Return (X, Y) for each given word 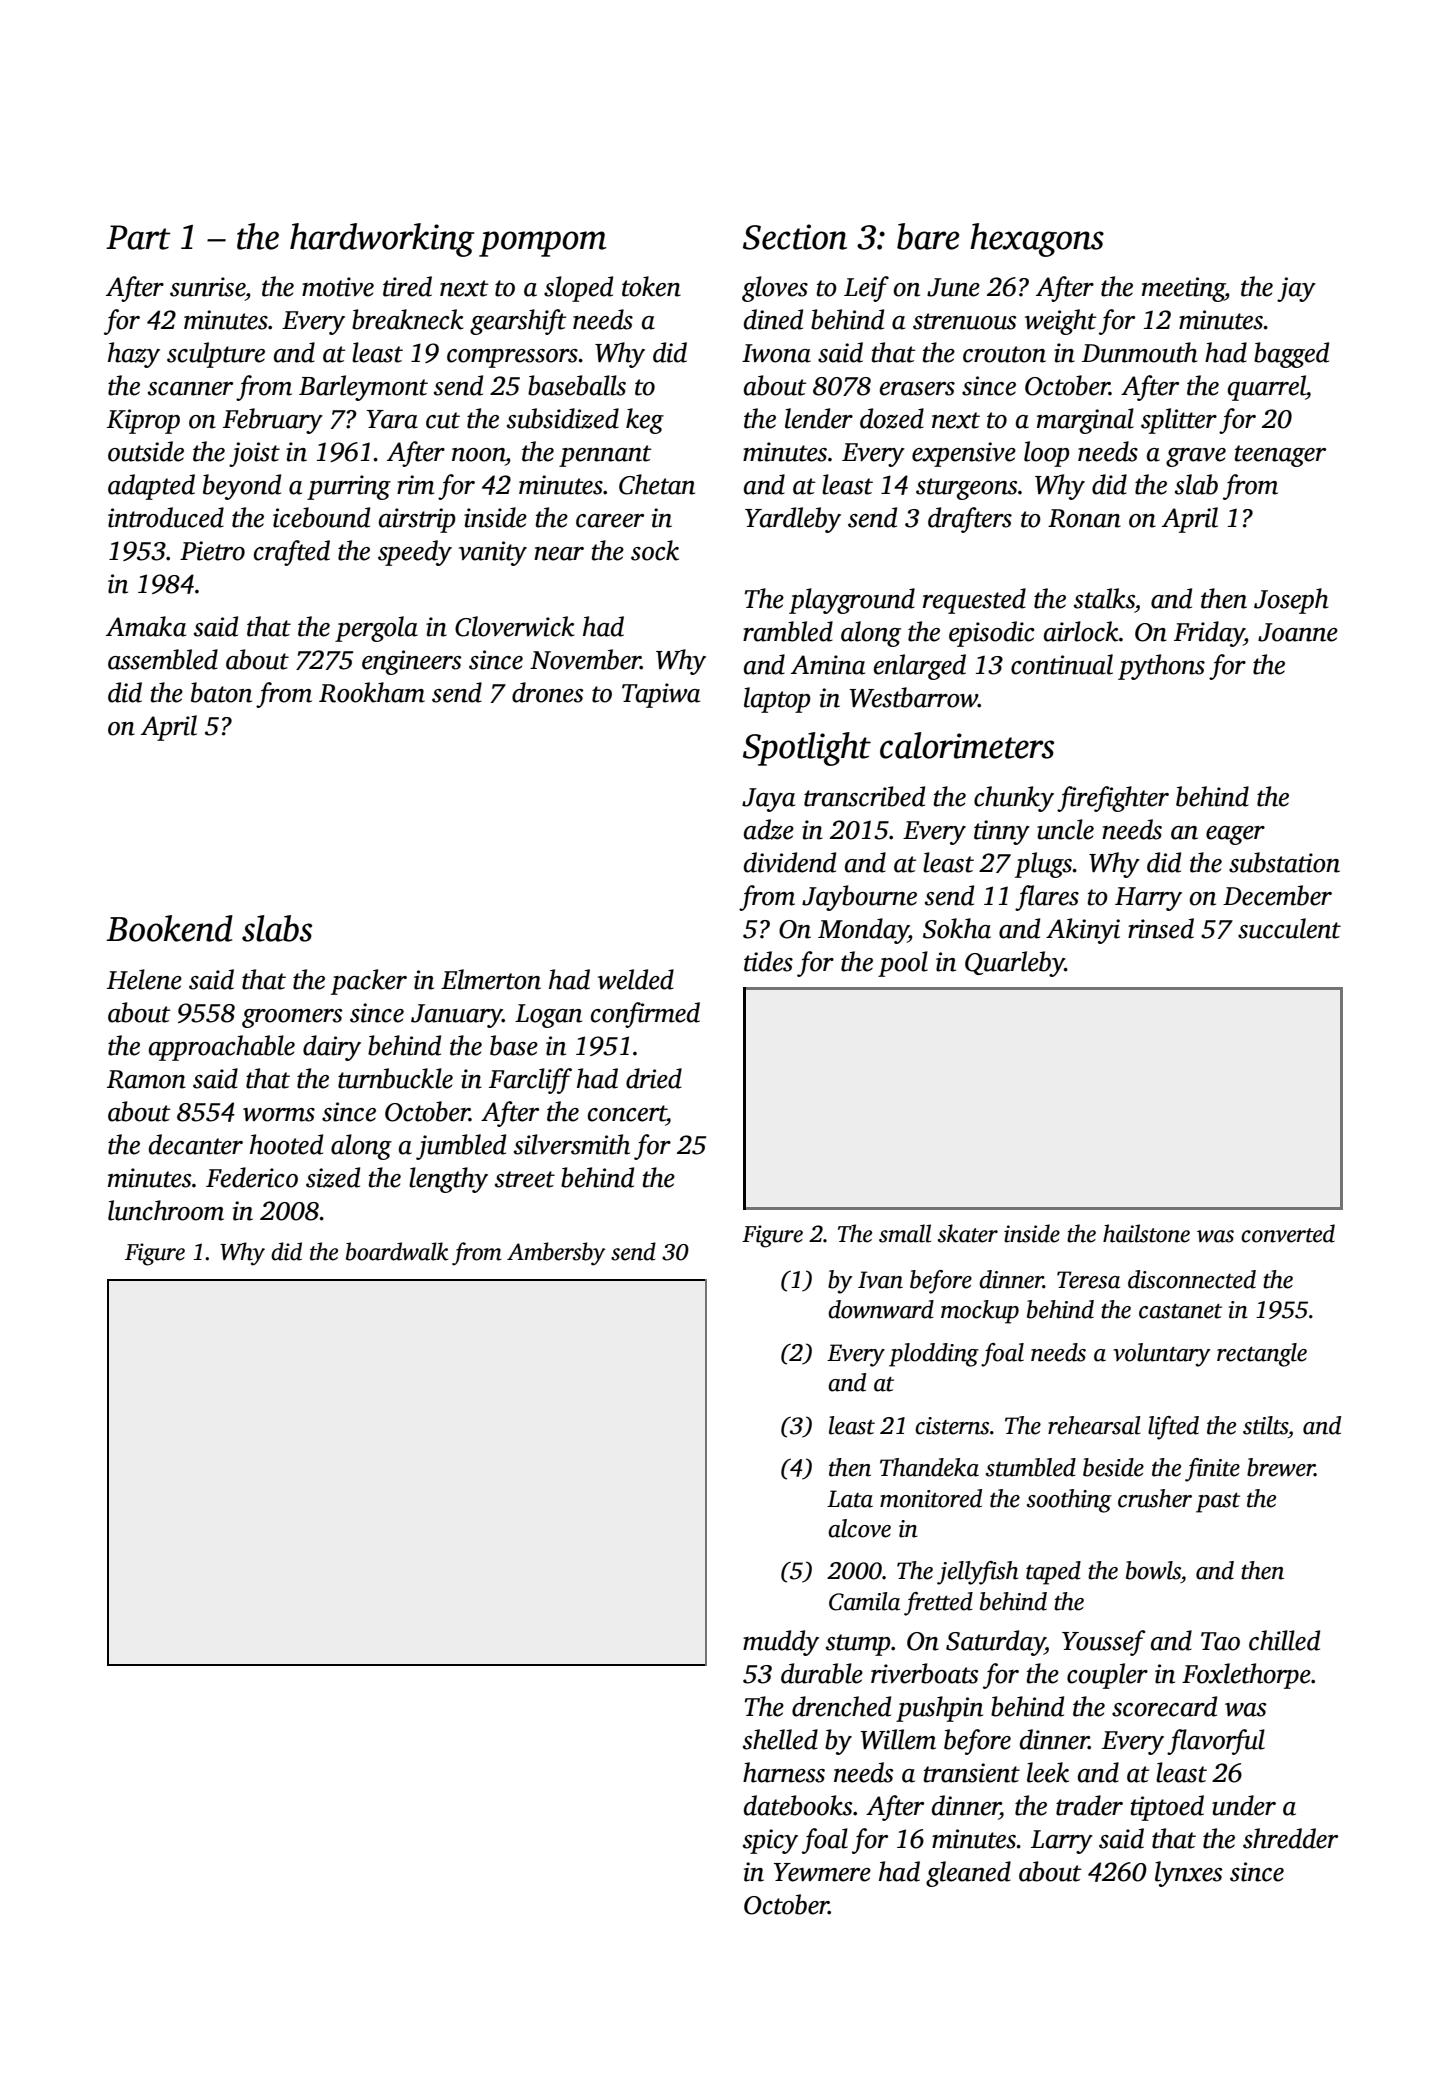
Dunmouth (1140, 352)
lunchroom (166, 1210)
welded (636, 979)
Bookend (169, 928)
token (651, 286)
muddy (781, 1643)
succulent (1289, 928)
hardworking (382, 240)
